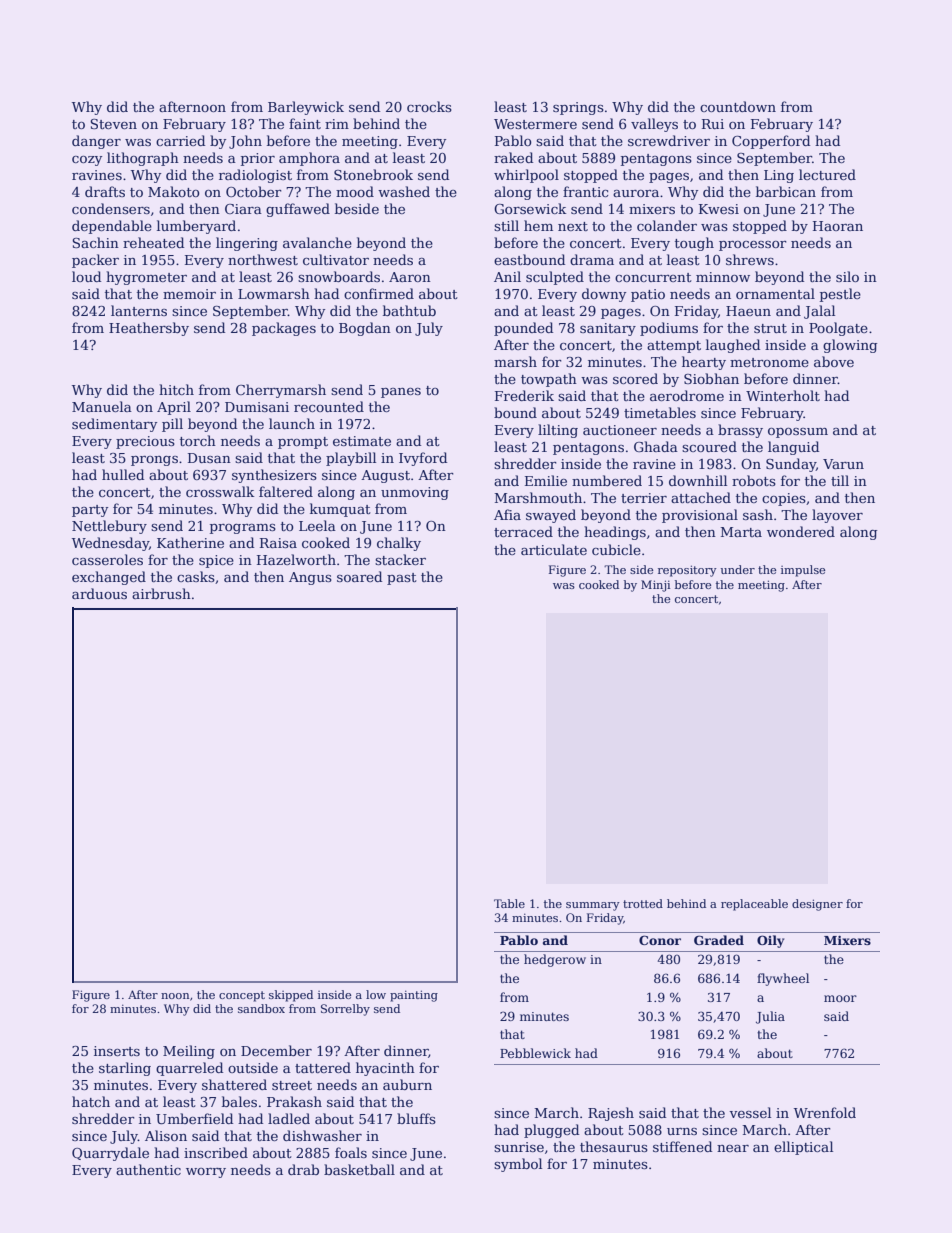  Describe the element at coordinates (843, 464) in the screenshot. I see `Varun` at that location.
